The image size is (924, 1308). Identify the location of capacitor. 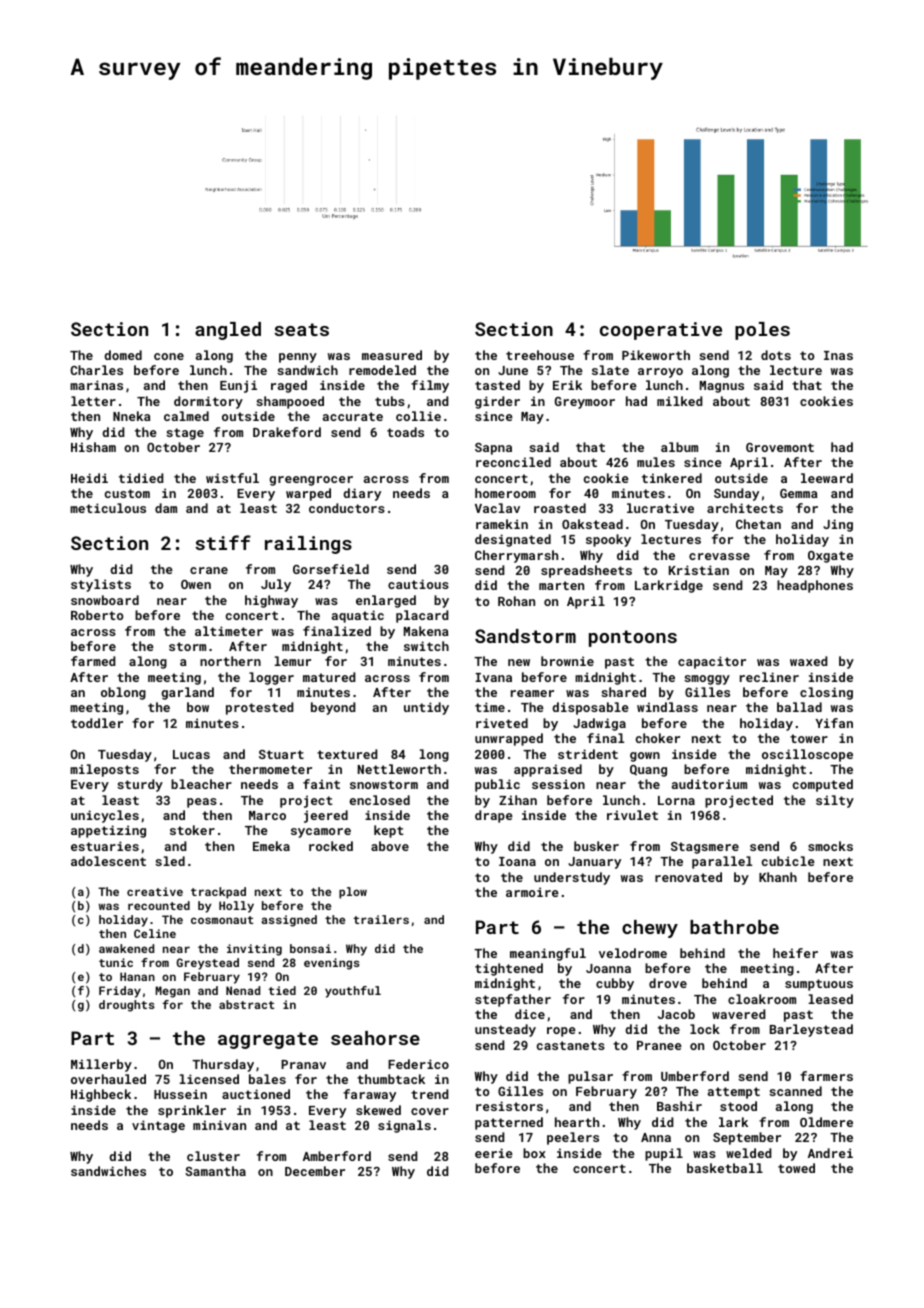
(712, 662).
